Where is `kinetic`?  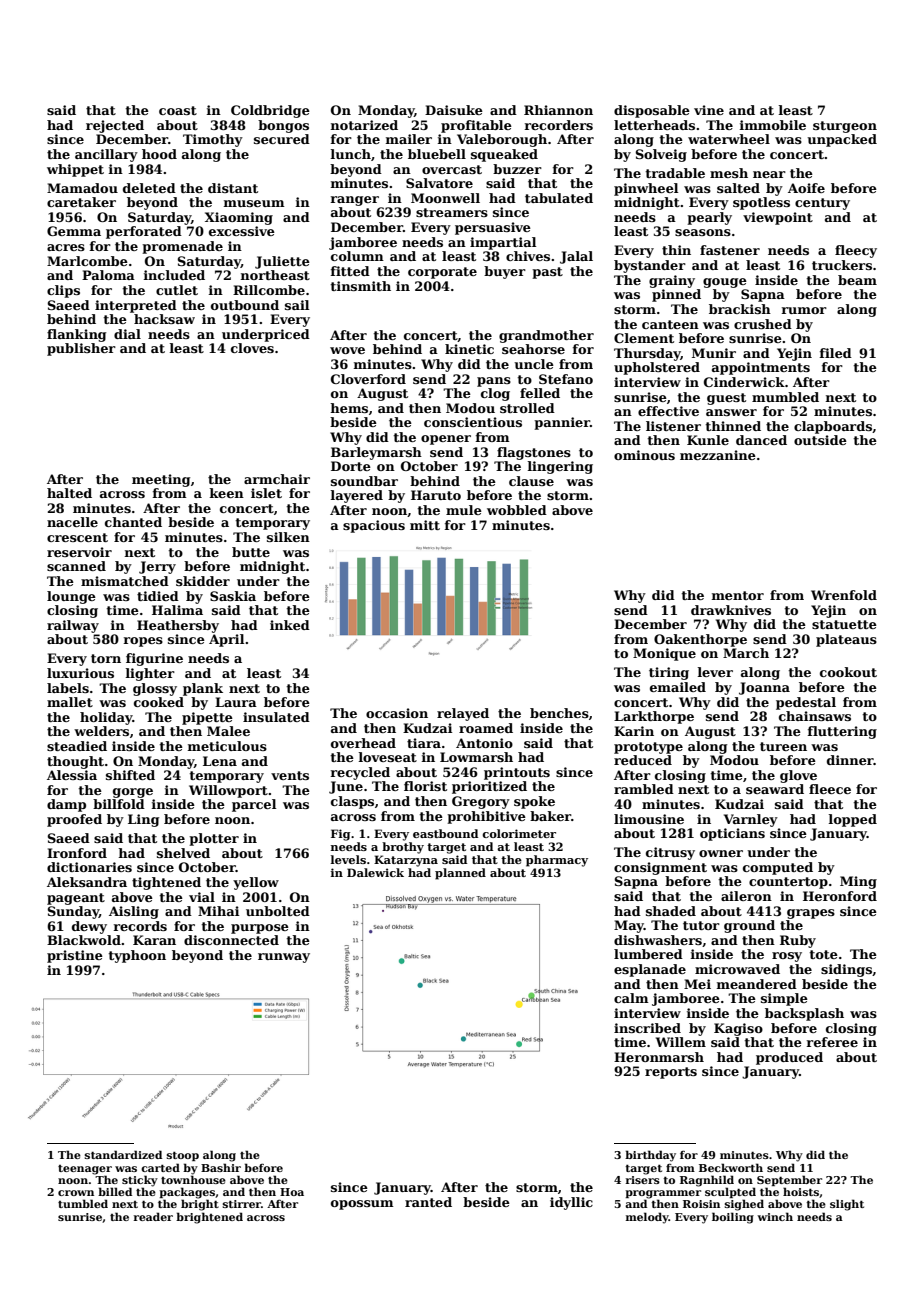 kinetic is located at coordinates (469, 349).
